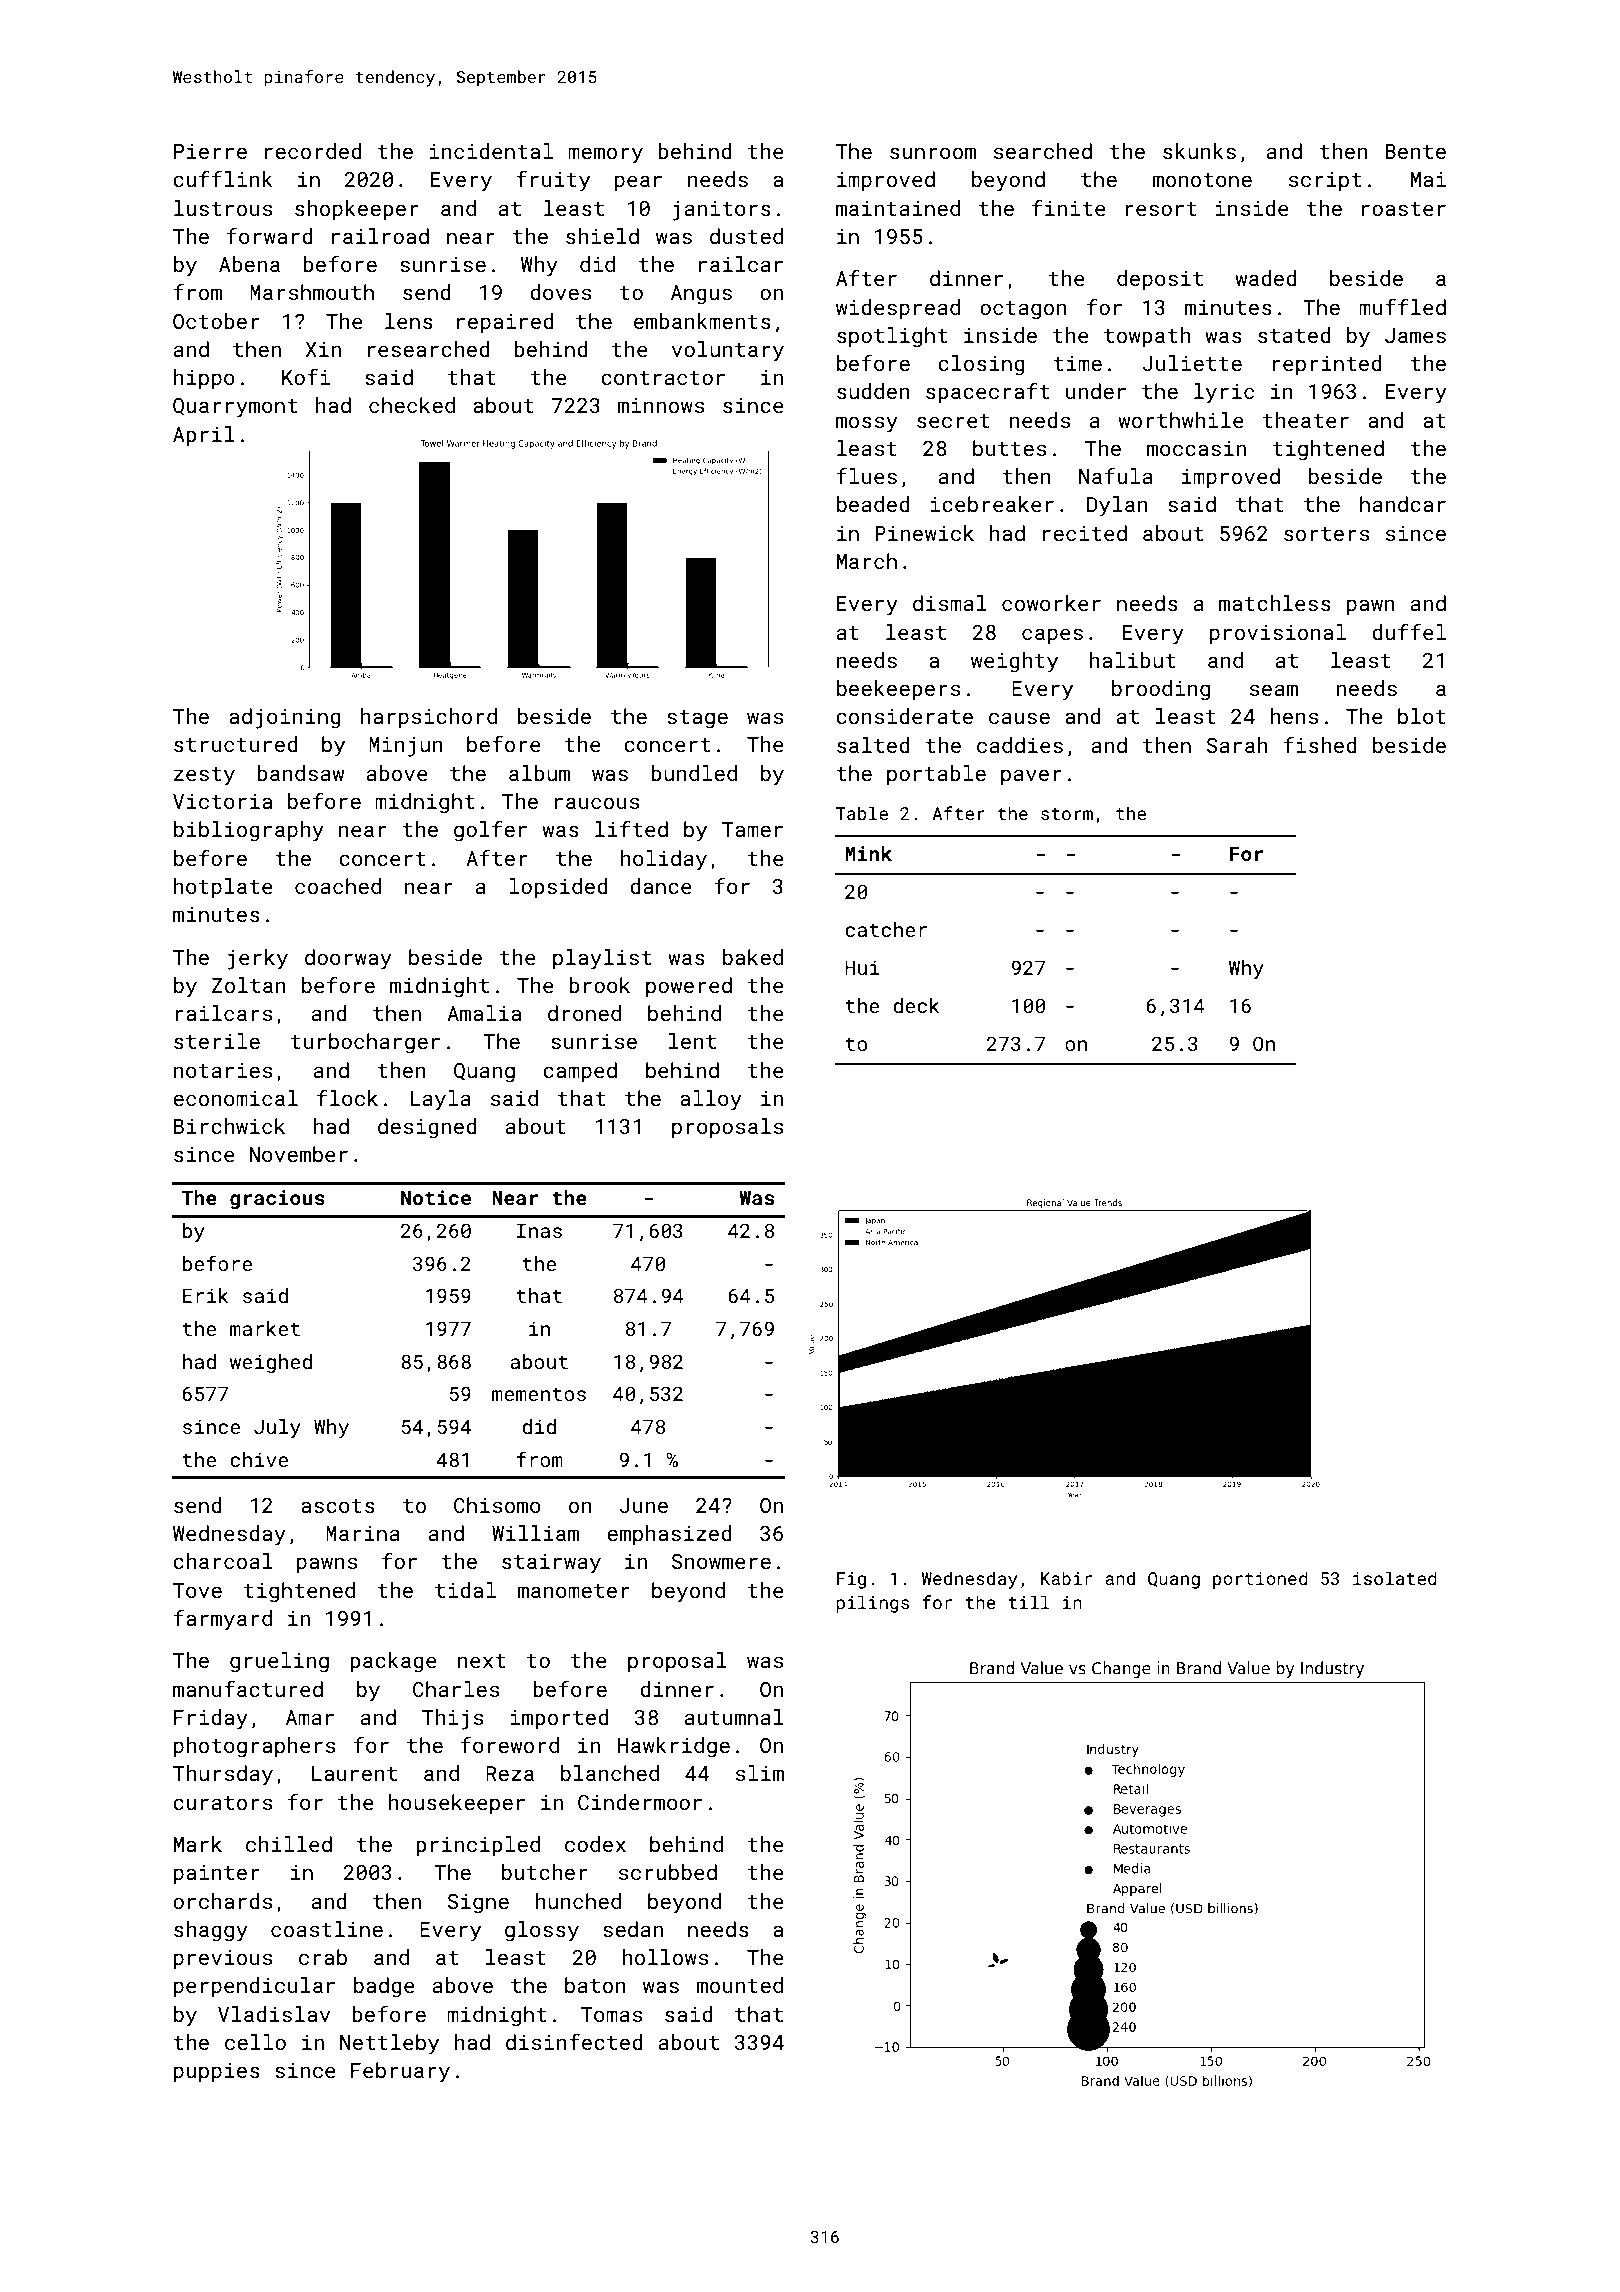 Image resolution: width=1620 pixels, height=2292 pixels. What do you see at coordinates (898, 309) in the image?
I see `widespread` at bounding box center [898, 309].
